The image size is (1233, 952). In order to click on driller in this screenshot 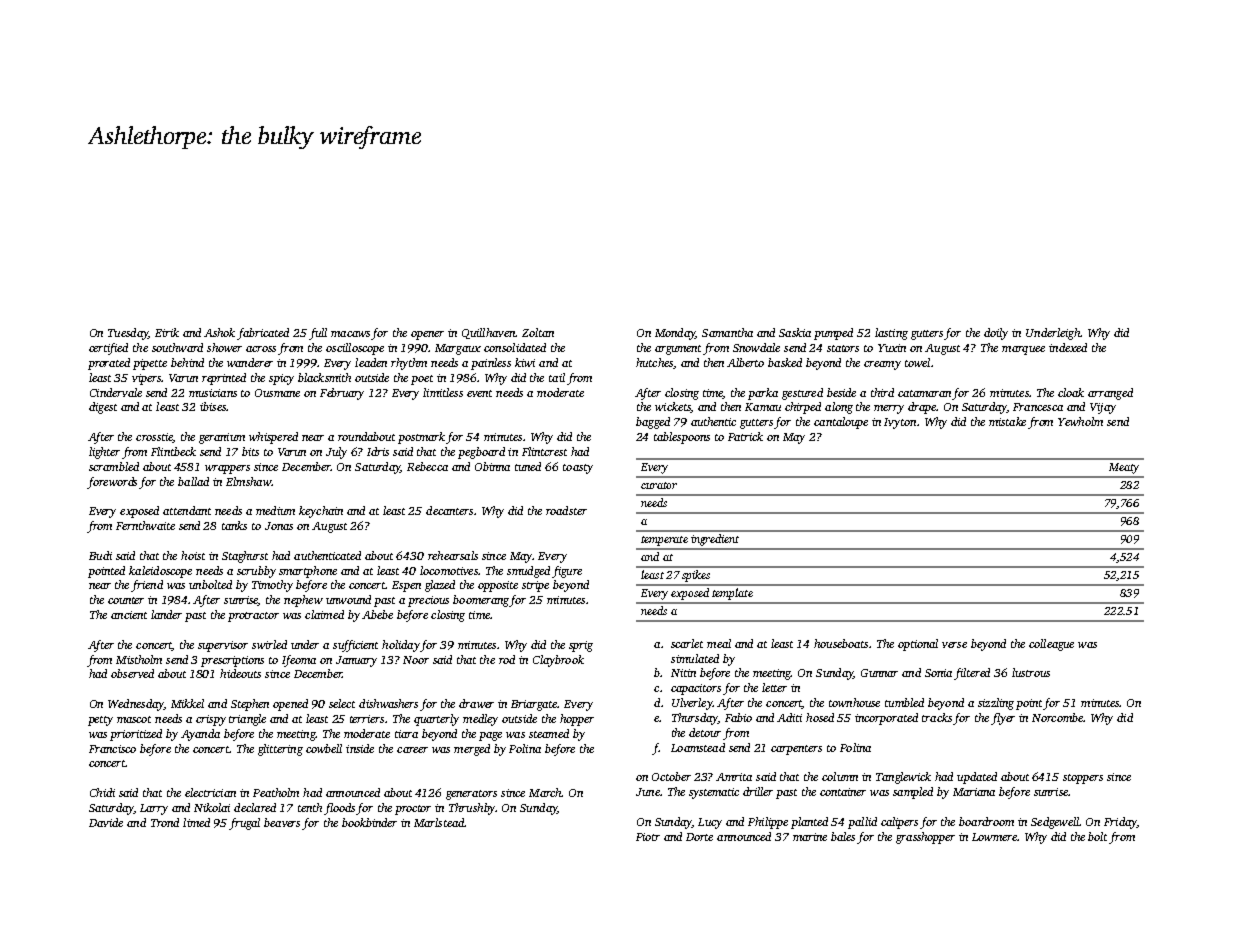, I will do `click(758, 791)`.
